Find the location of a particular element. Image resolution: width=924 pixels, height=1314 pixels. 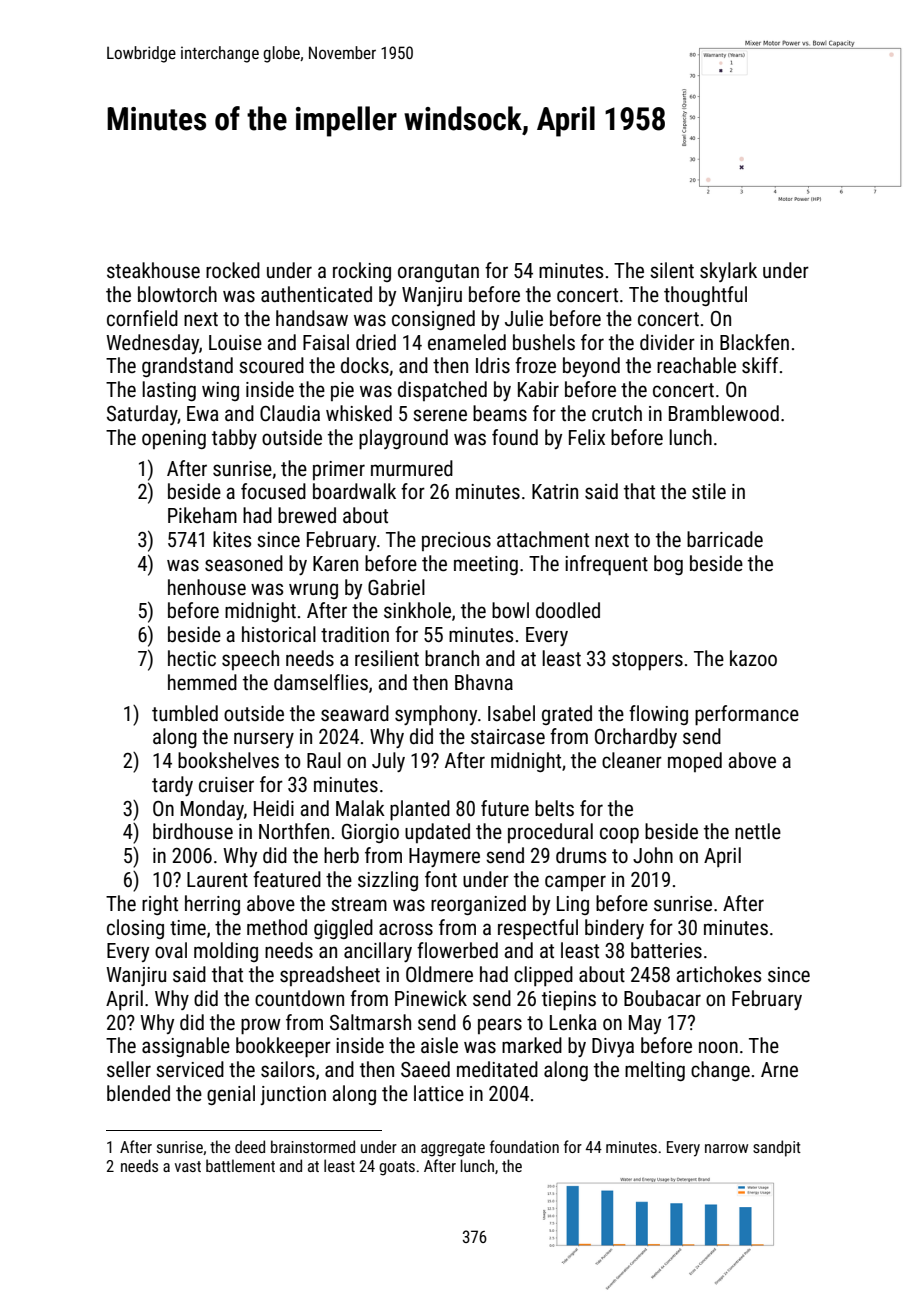

rocked is located at coordinates (233, 270).
